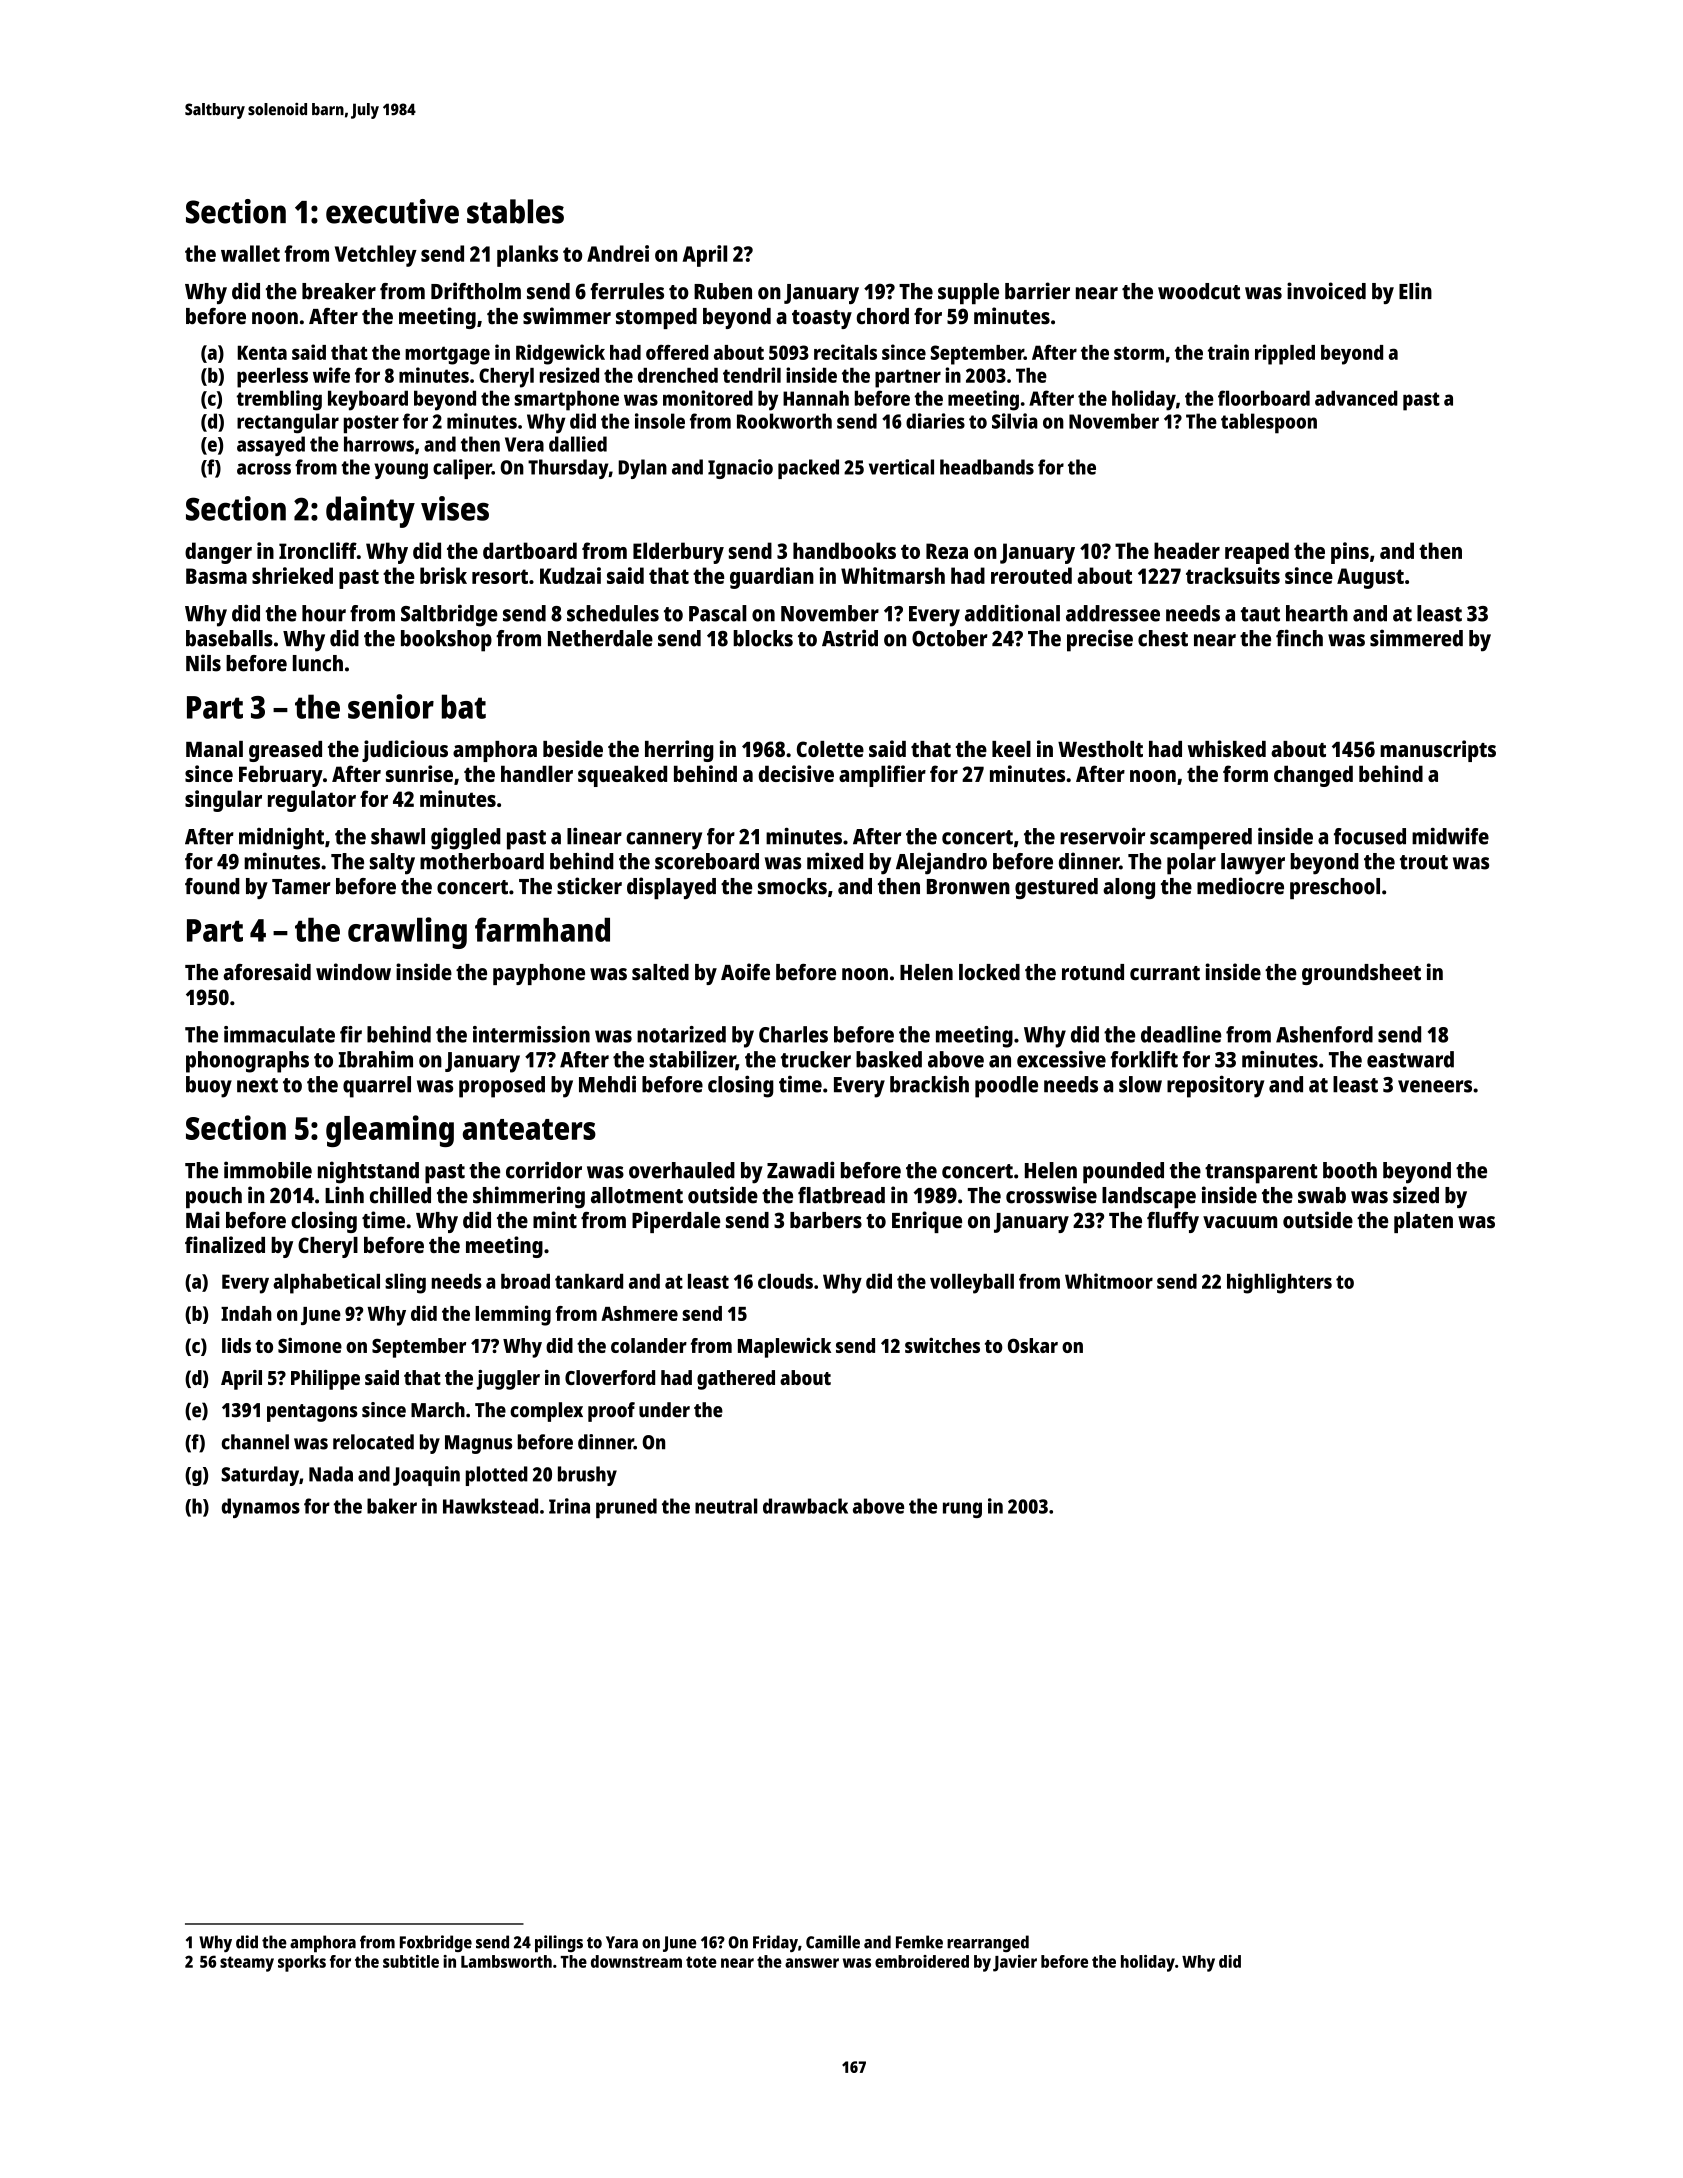  Describe the element at coordinates (1324, 1034) in the screenshot. I see `Ashenford` at that location.
